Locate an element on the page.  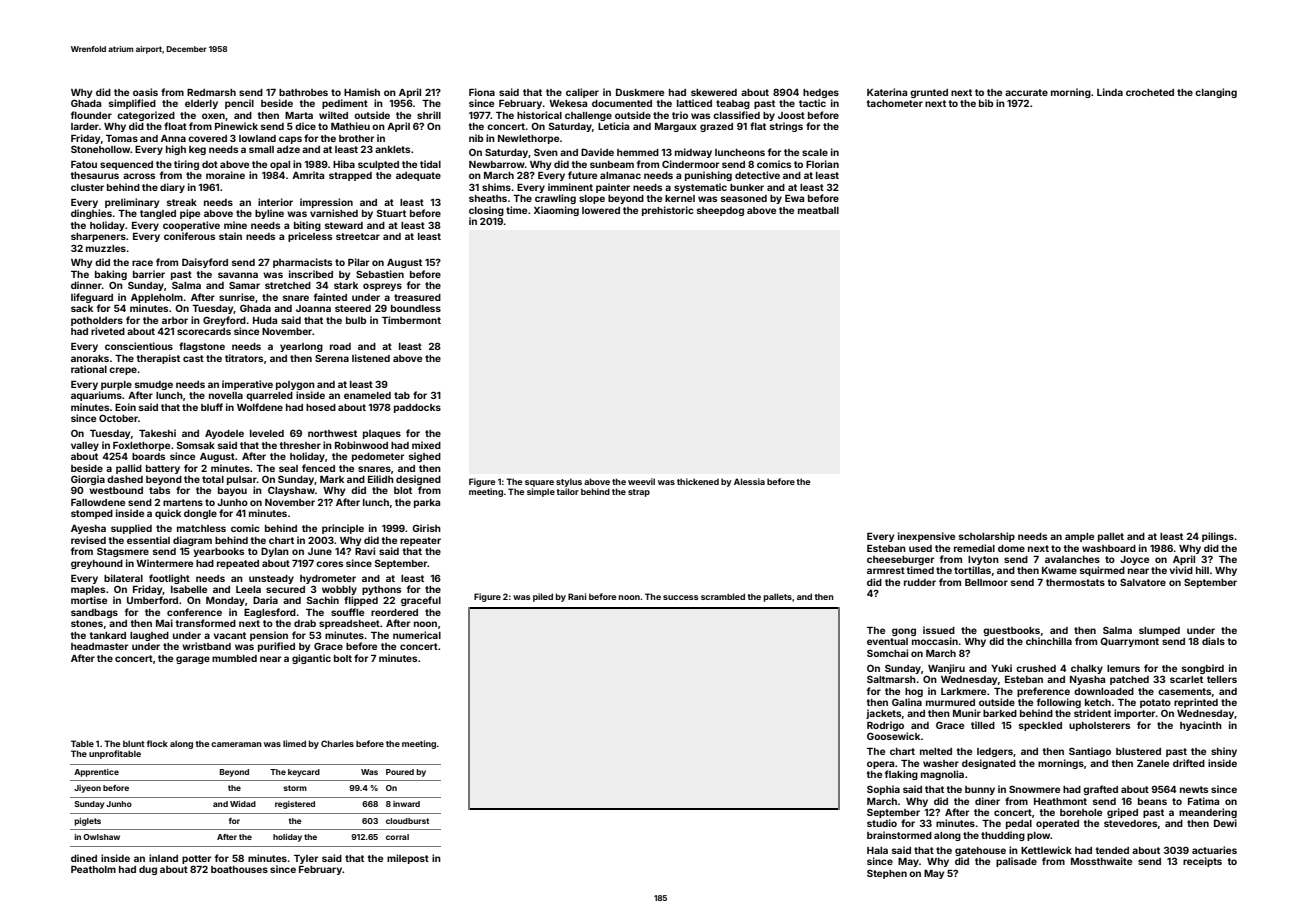
Mossthwaite is located at coordinates (1101, 861).
